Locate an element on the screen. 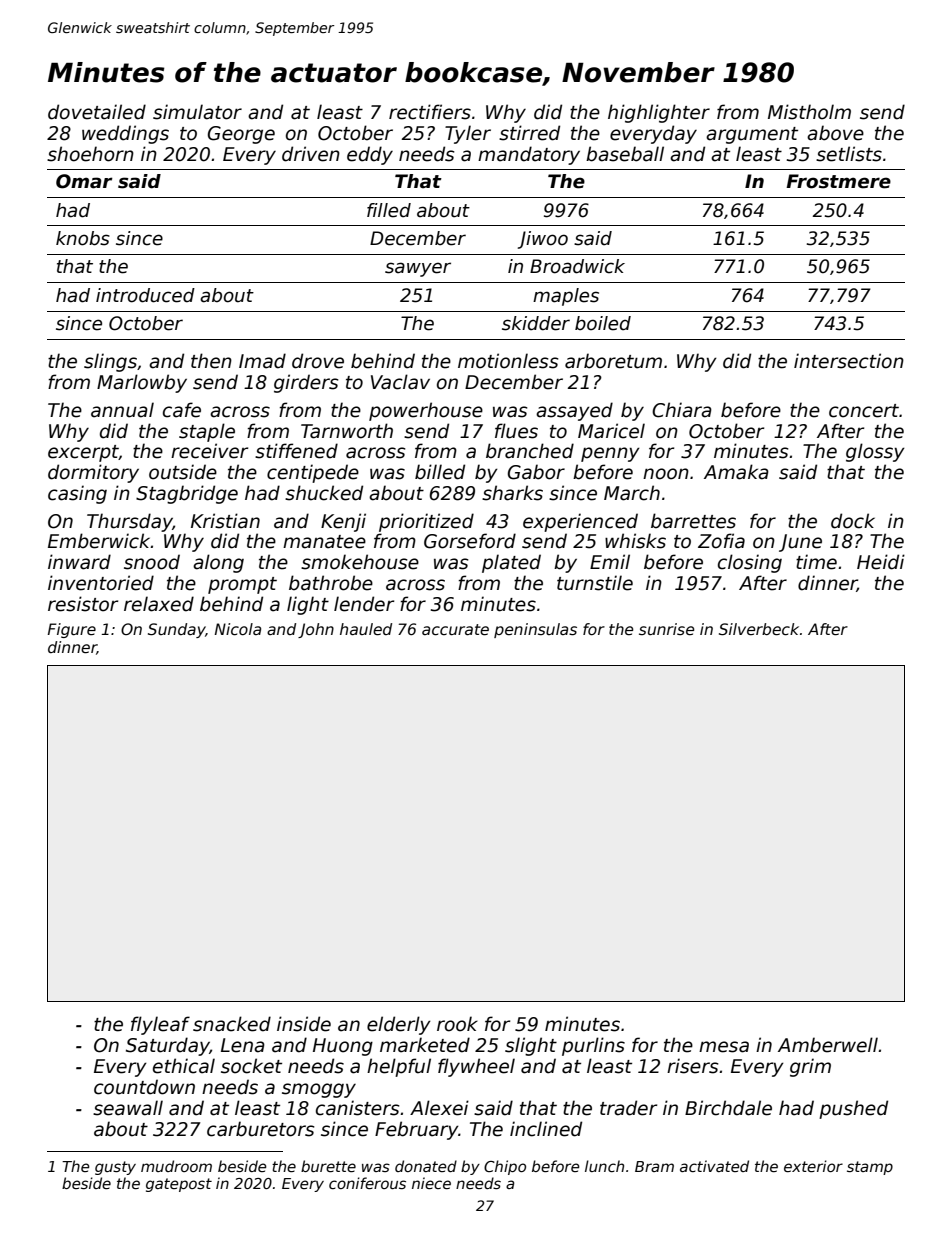 This screenshot has width=952, height=1233. mesa is located at coordinates (724, 1047).
